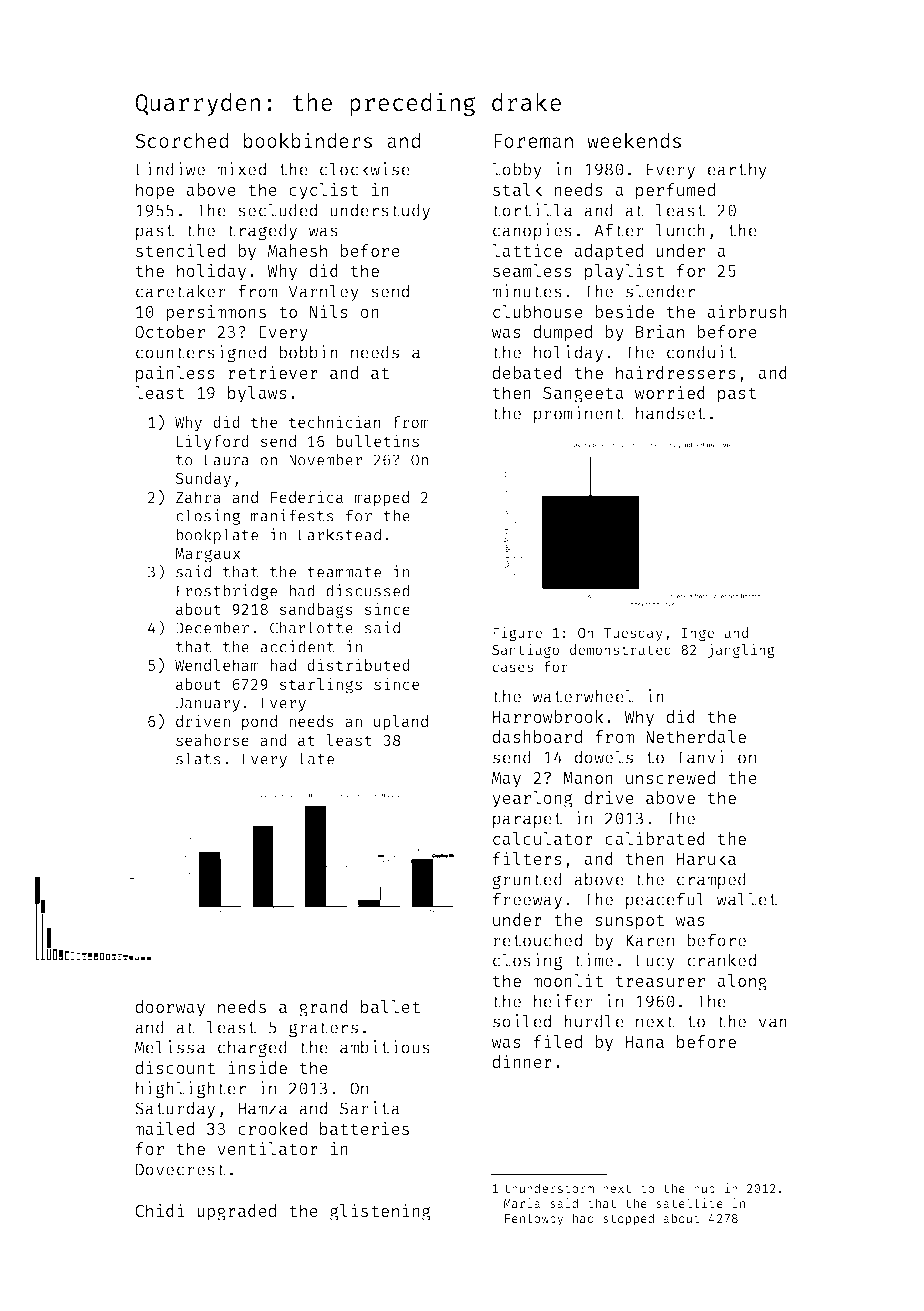  Describe the element at coordinates (628, 1219) in the document. I see `stopped` at that location.
